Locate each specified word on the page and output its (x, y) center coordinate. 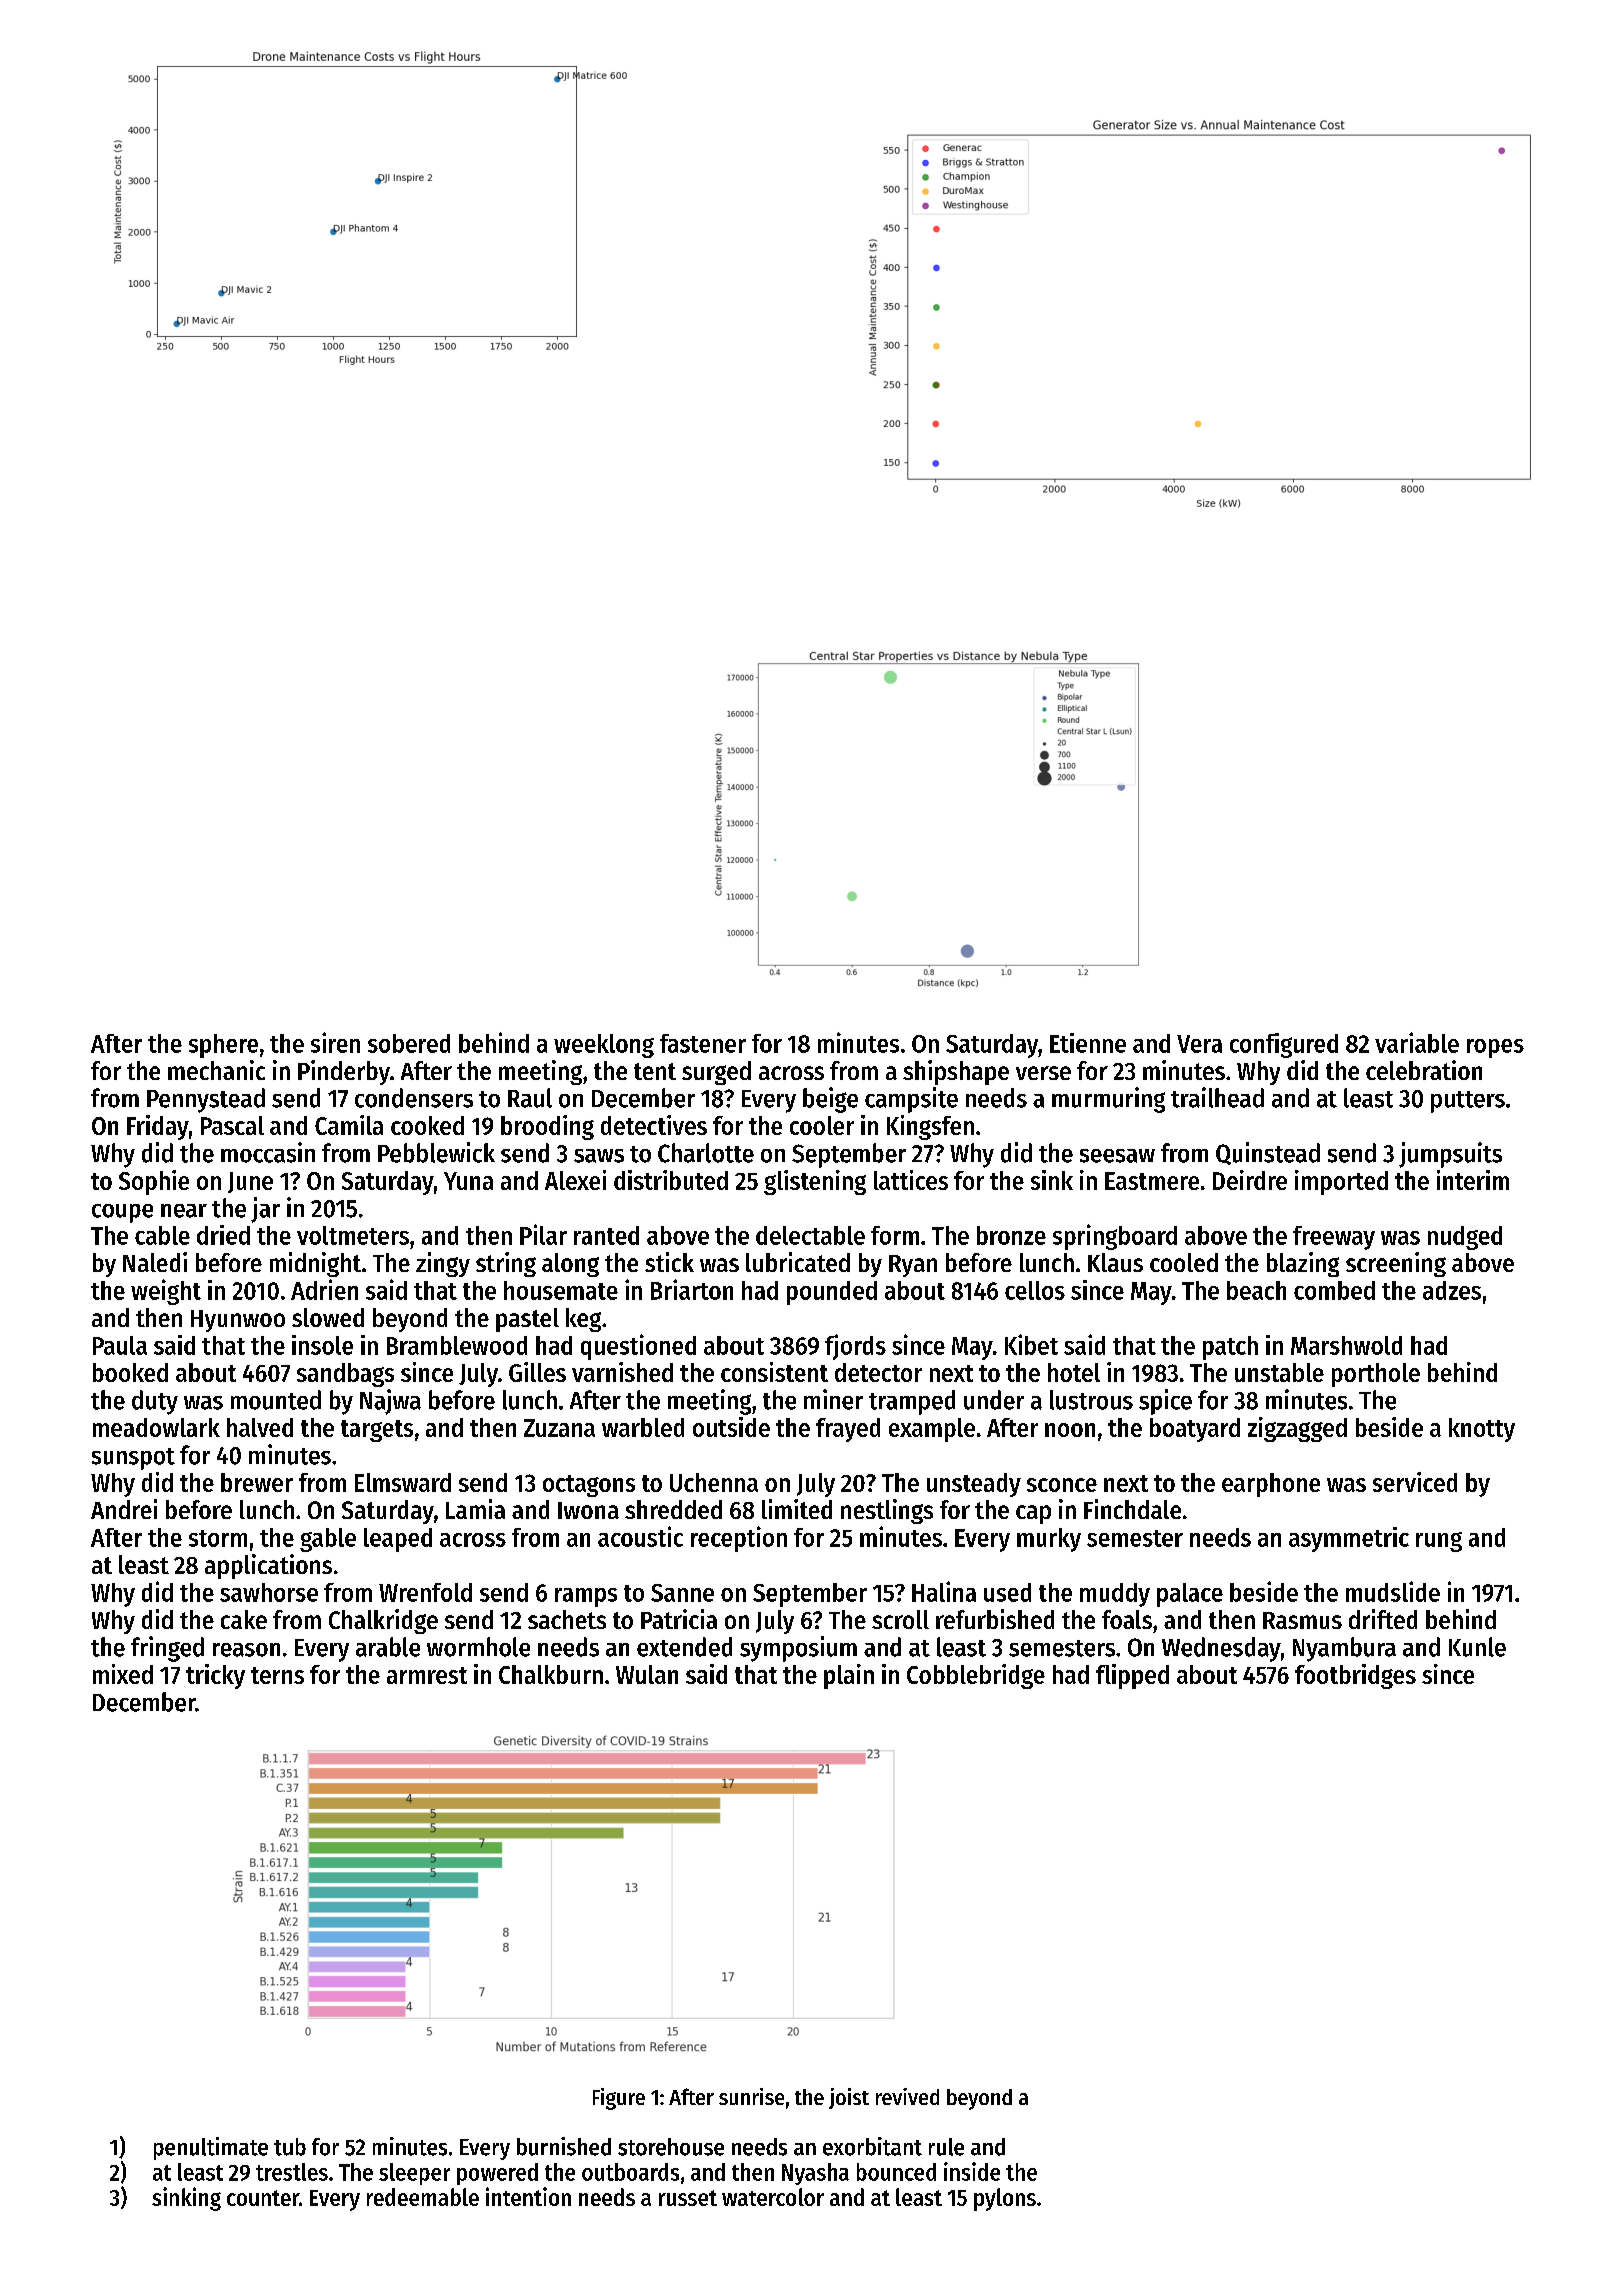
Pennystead (206, 1100)
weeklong (604, 1046)
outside (731, 1427)
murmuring (1108, 1100)
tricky (215, 1676)
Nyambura (1344, 1649)
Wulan (647, 1674)
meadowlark (156, 1427)
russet (688, 2198)
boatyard (1195, 1430)
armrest (427, 1675)
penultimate (211, 2148)
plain (849, 1676)
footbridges (1355, 1676)
